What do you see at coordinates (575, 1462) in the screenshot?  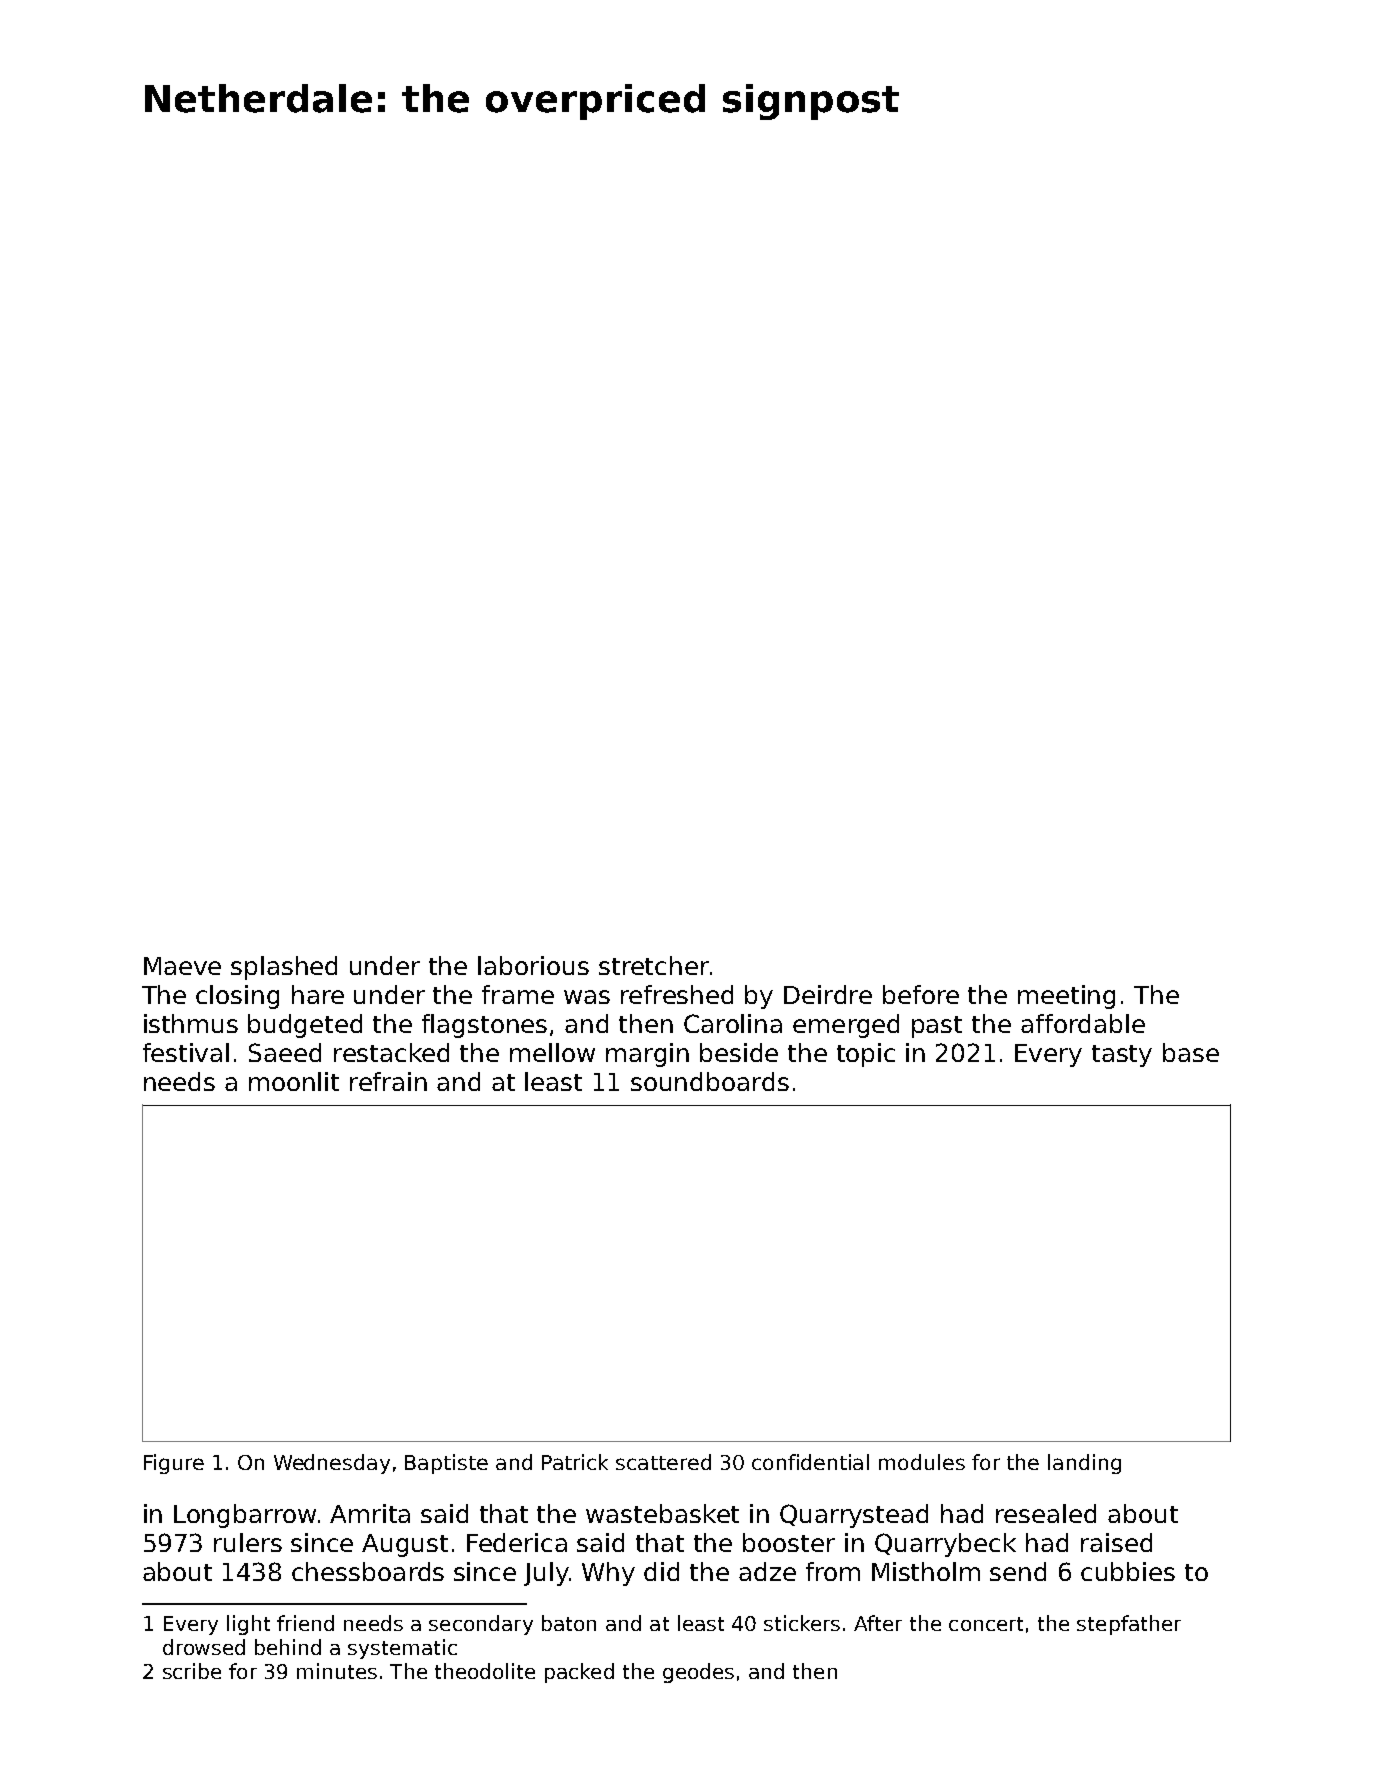 I see `Patrick` at bounding box center [575, 1462].
